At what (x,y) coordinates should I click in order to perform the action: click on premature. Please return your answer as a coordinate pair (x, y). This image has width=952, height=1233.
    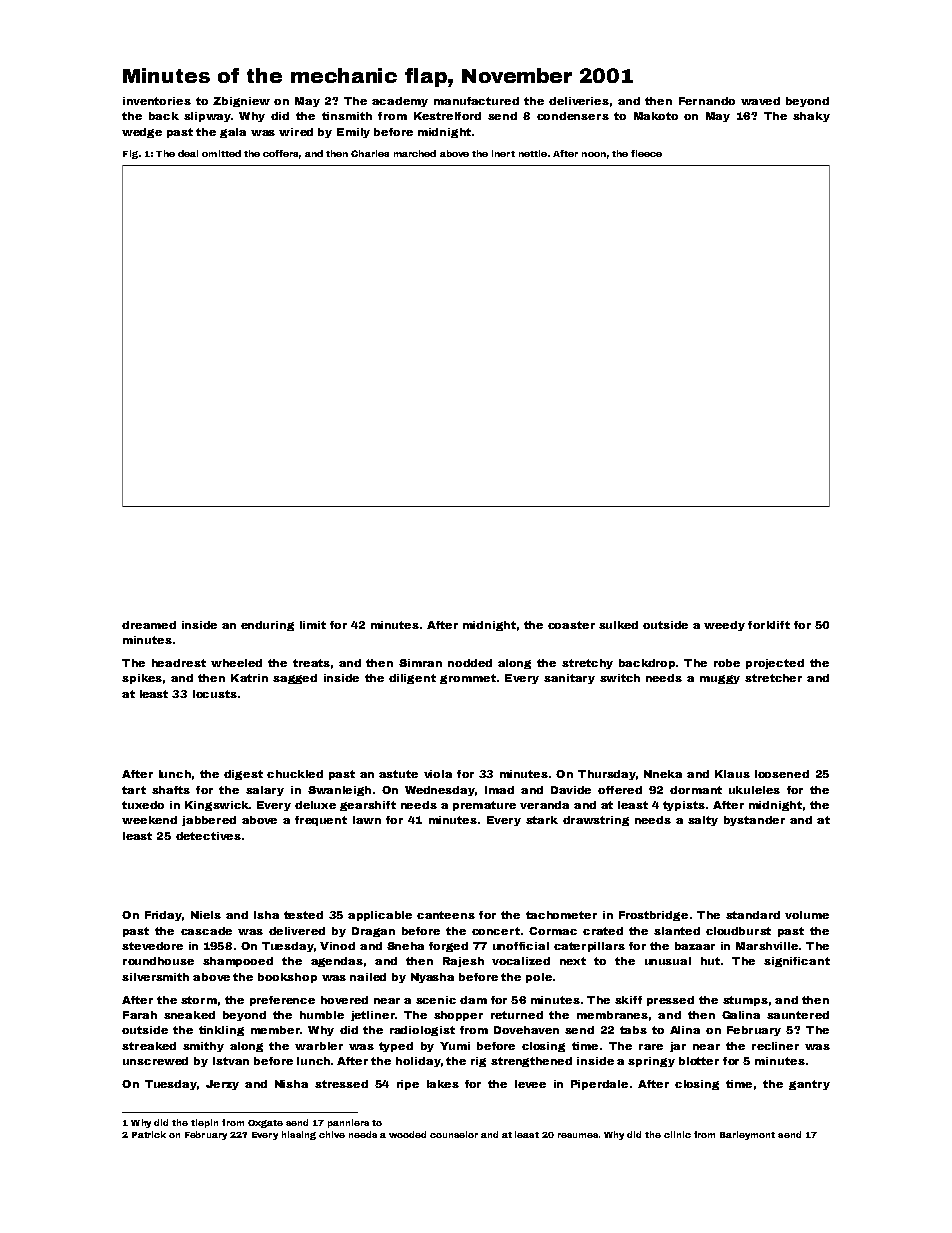
    Looking at the image, I should click on (484, 806).
